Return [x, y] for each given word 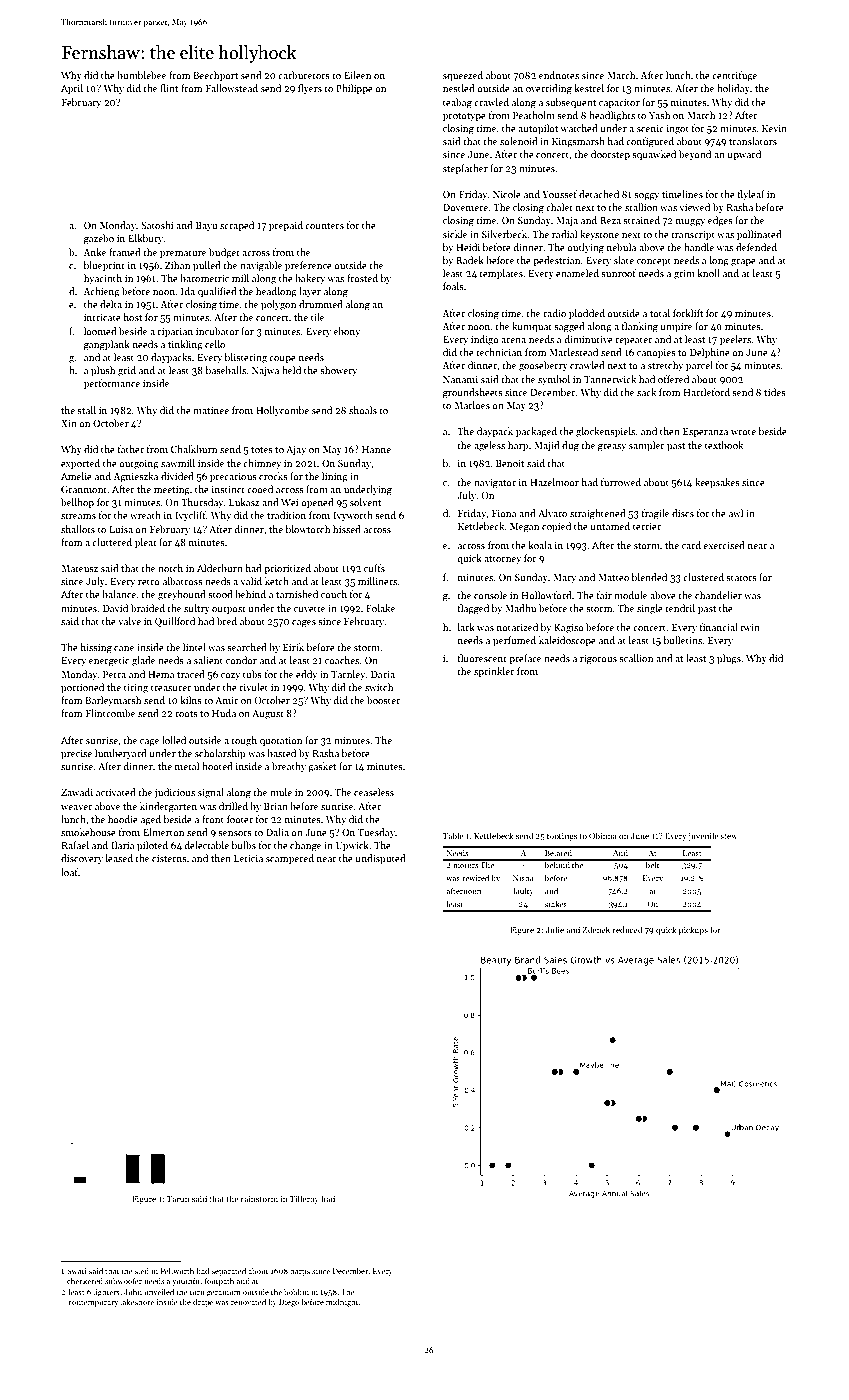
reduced [627, 929]
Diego [289, 1303]
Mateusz [79, 568]
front [213, 819]
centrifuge [734, 76]
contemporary [93, 1303]
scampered [290, 859]
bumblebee [141, 75]
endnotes [559, 75]
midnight [342, 1303]
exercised [724, 545]
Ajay [296, 450]
